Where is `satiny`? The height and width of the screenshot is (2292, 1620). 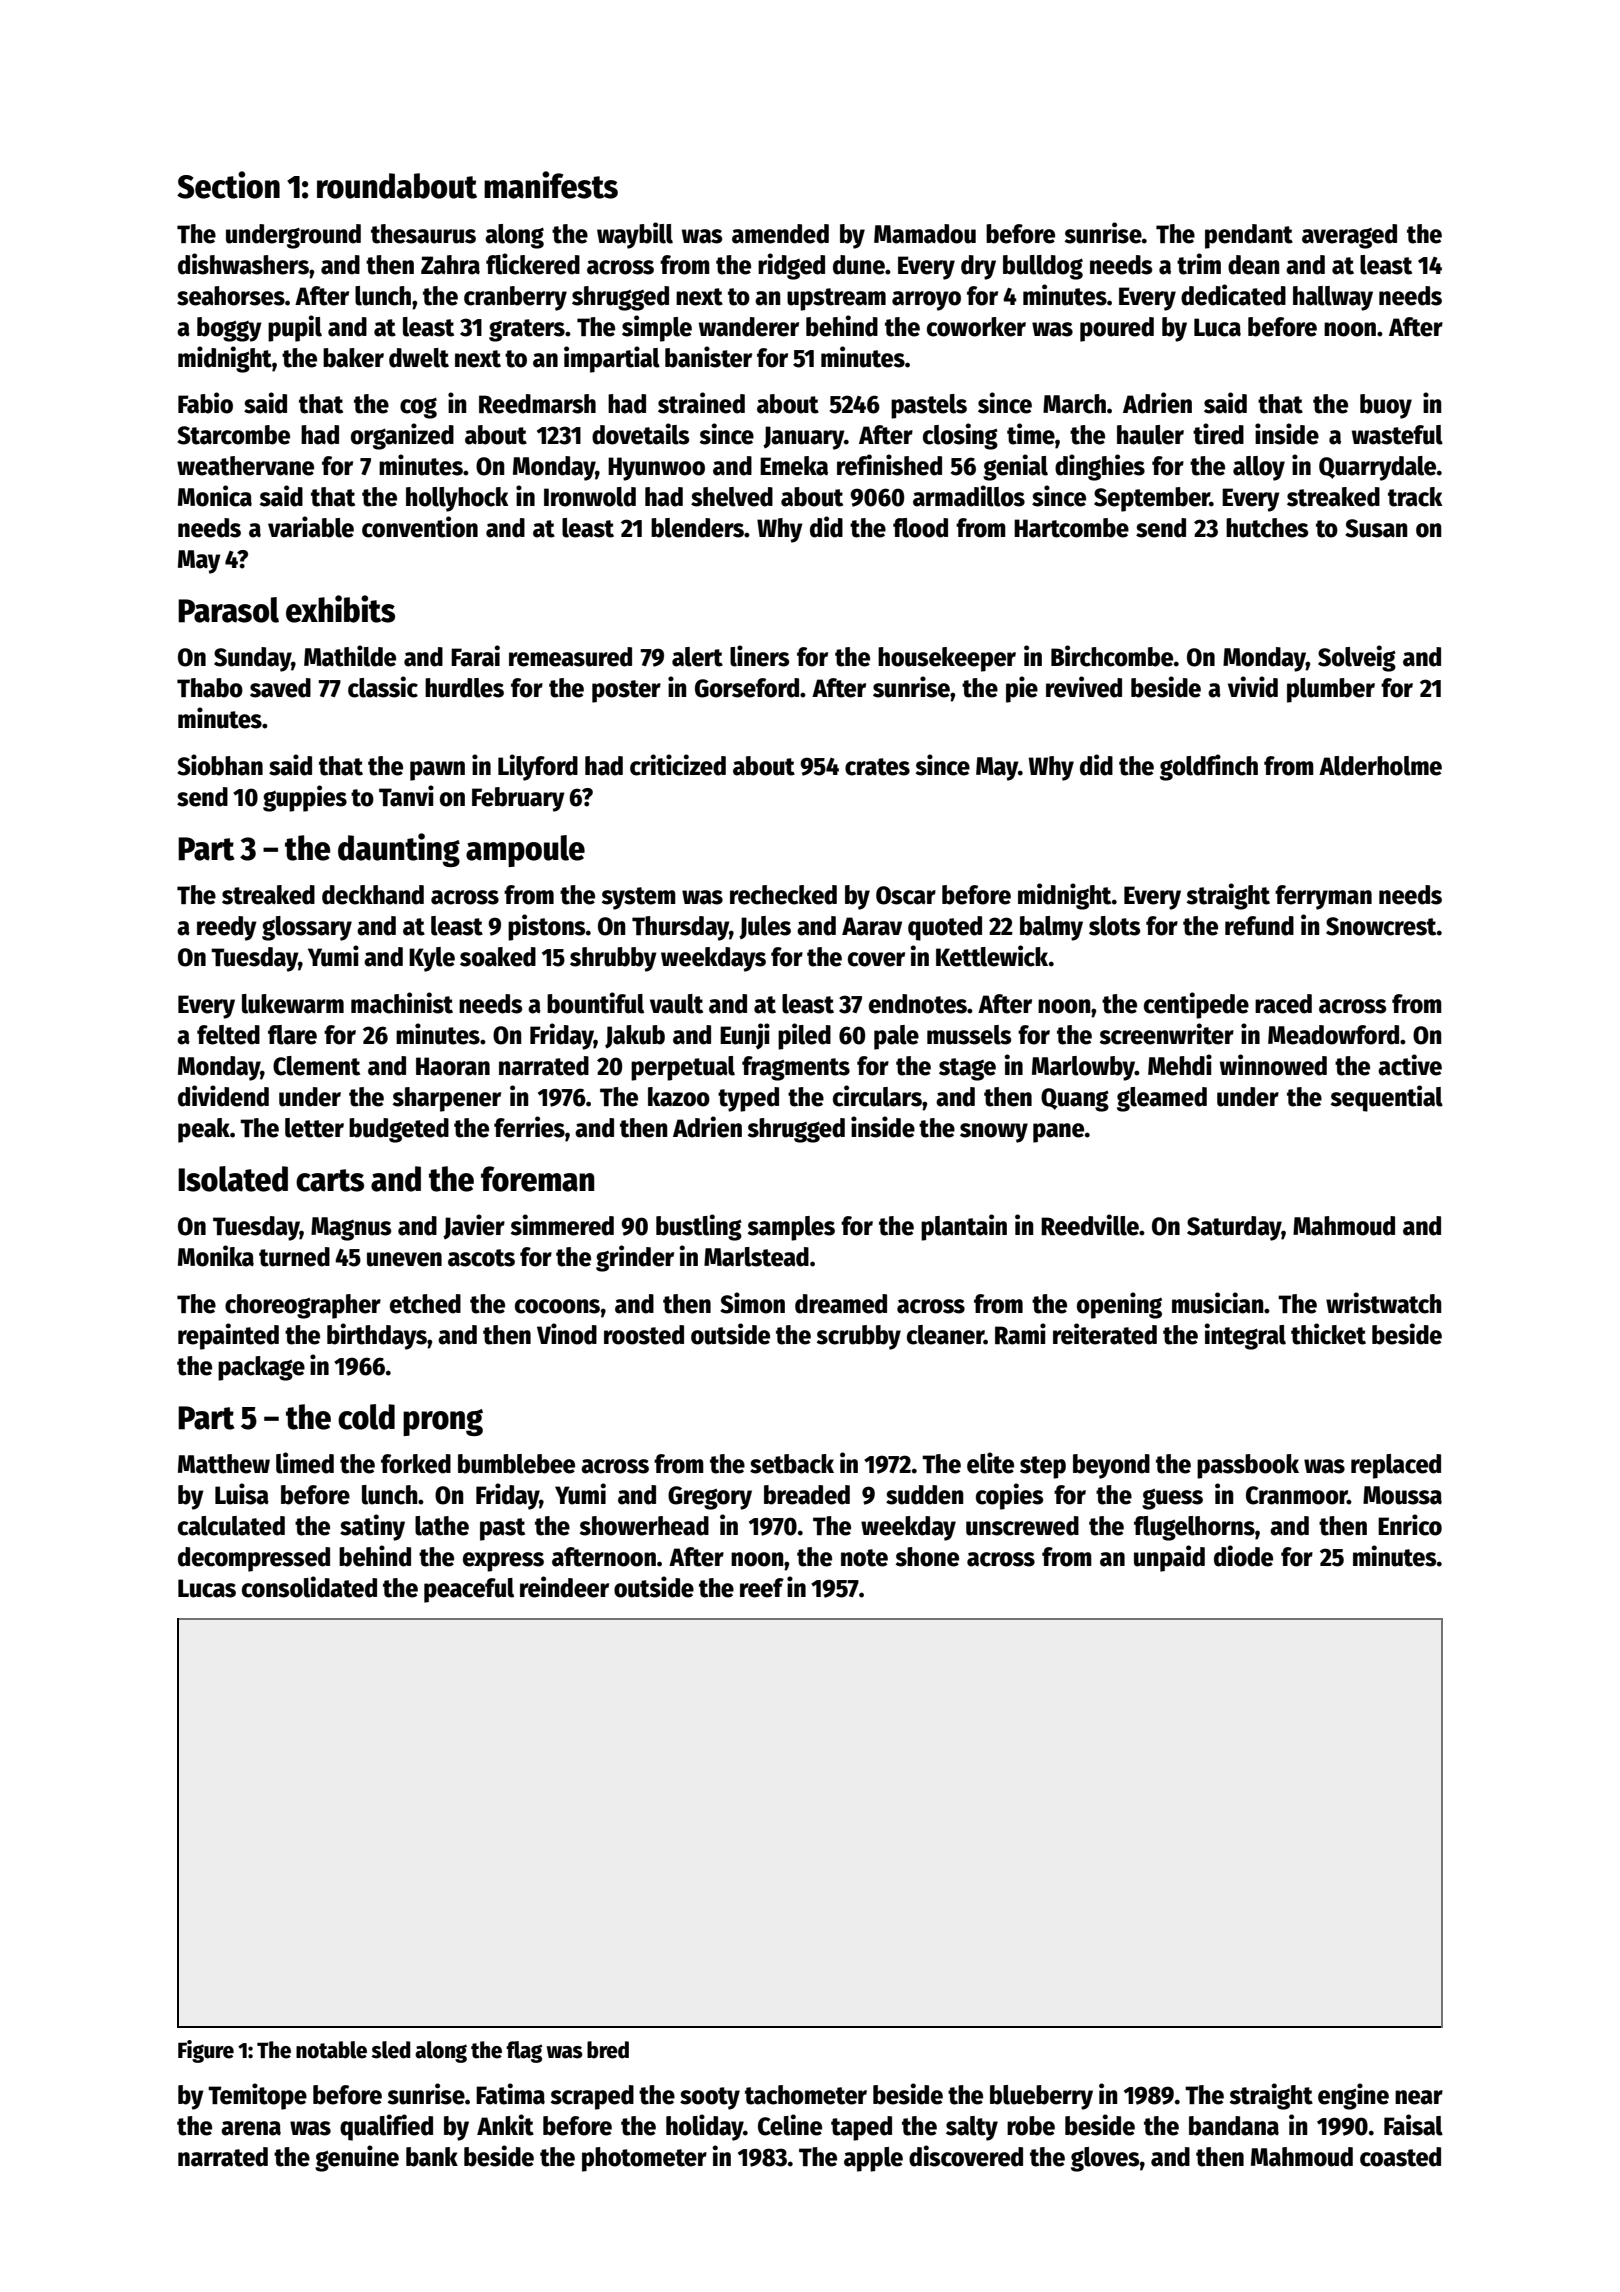
satiny is located at coordinates (372, 1527).
